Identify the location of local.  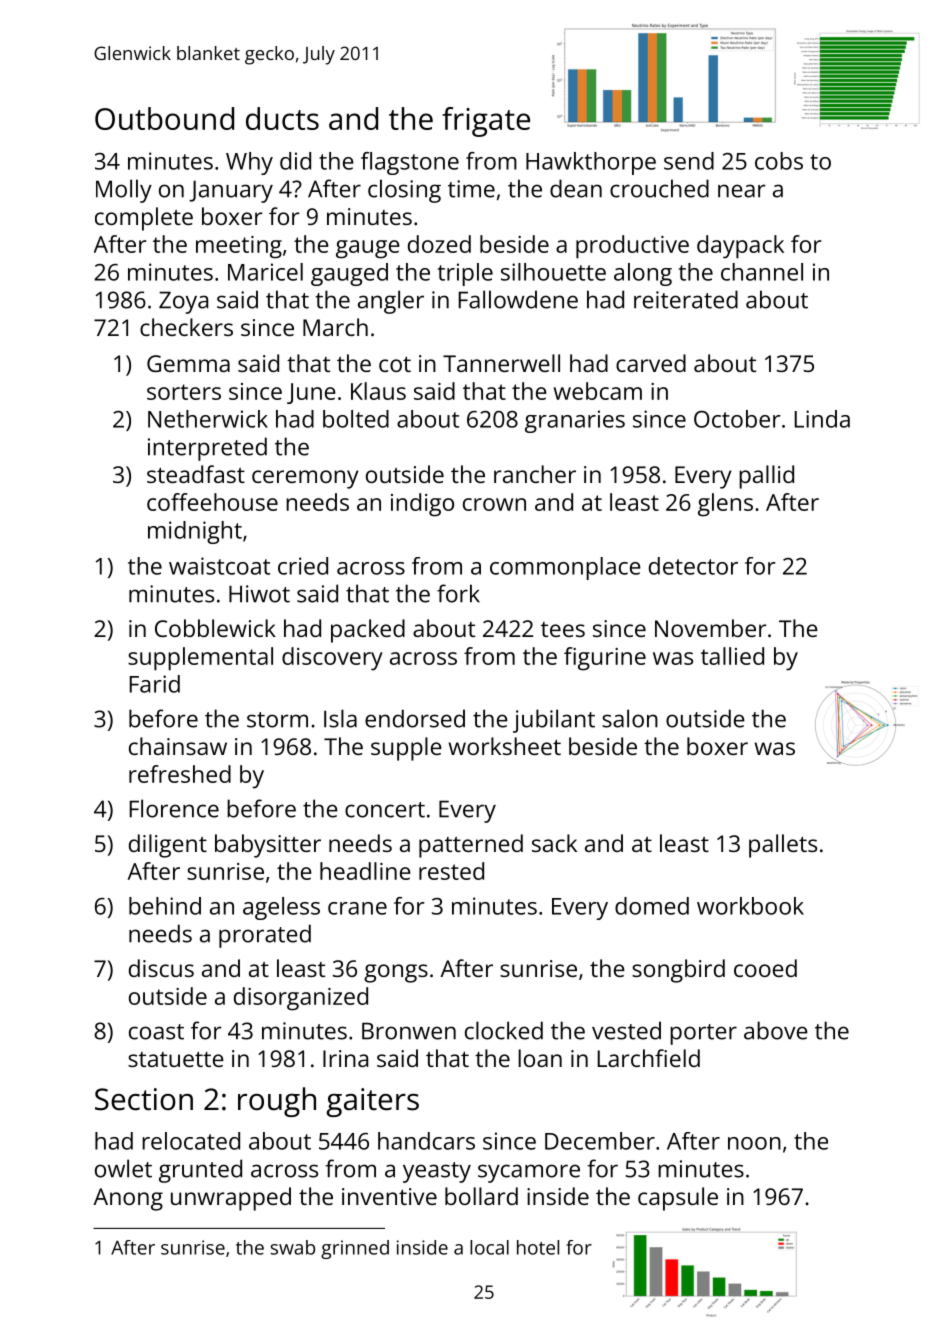
(489, 1247).
